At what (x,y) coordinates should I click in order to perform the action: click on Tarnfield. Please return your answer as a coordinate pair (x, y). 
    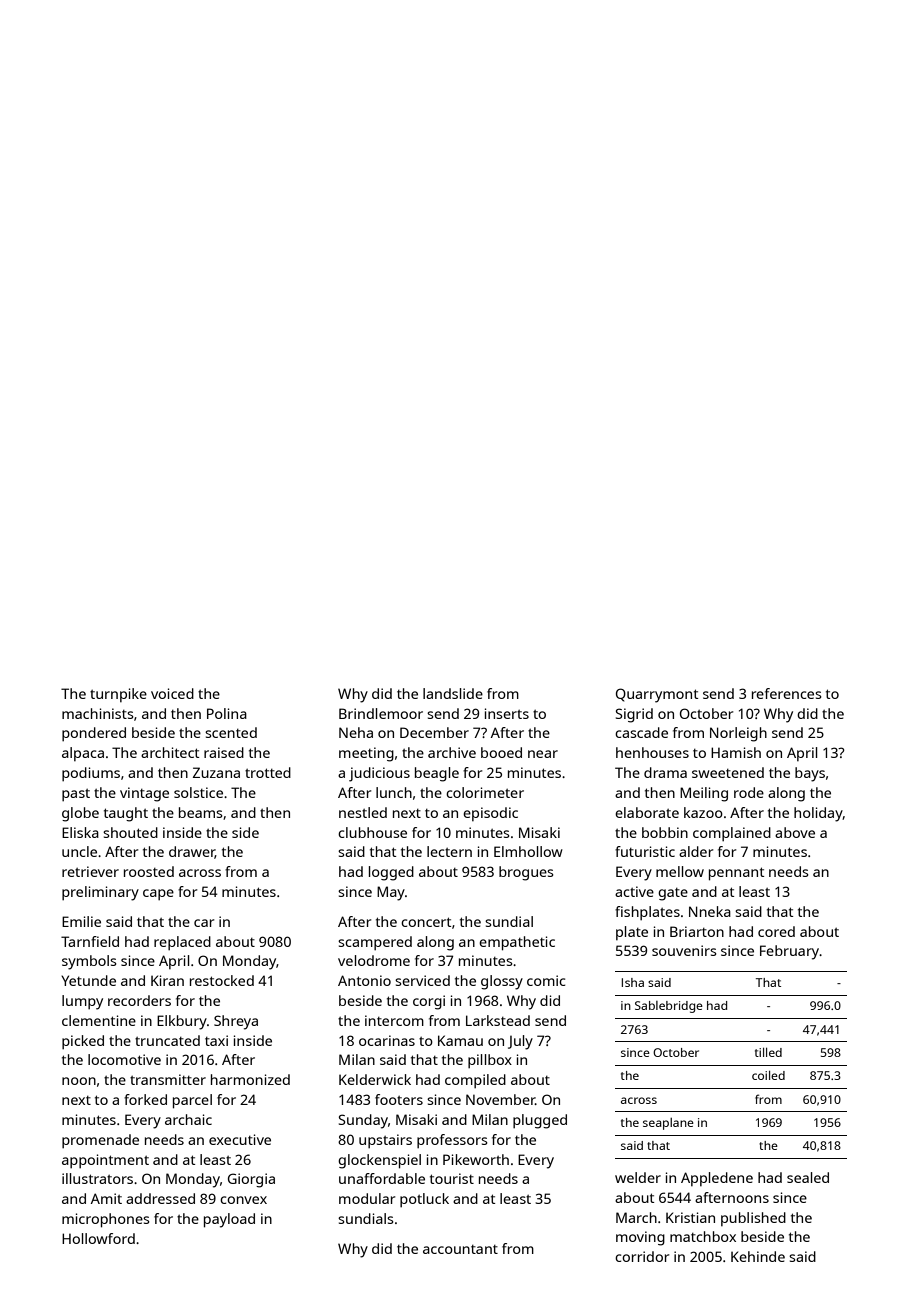
    Looking at the image, I should click on (90, 941).
